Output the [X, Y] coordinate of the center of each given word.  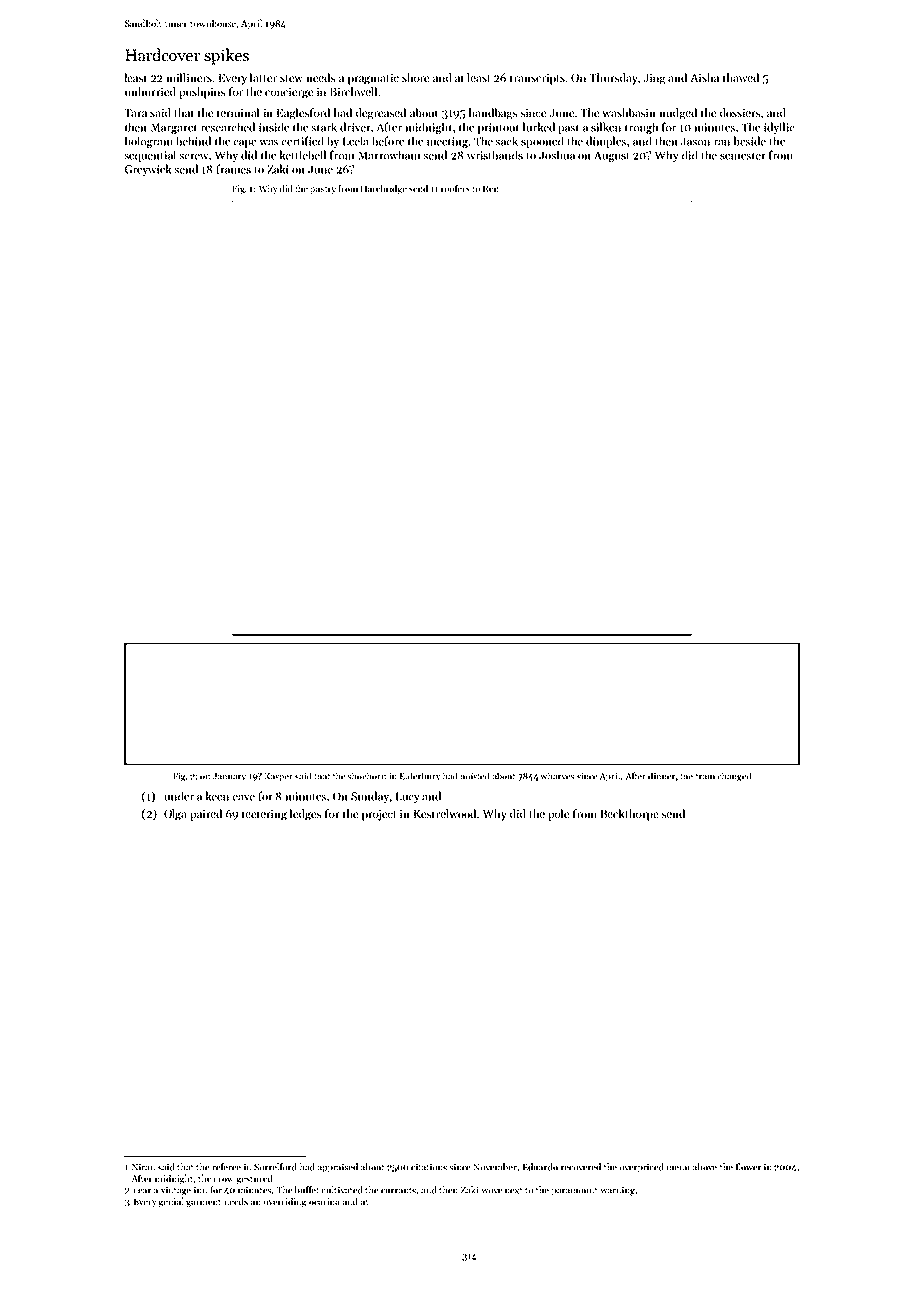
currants [399, 1191]
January [229, 777]
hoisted [474, 776]
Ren [491, 188]
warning [618, 1191]
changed [734, 777]
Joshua [557, 155]
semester [743, 156]
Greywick [148, 170]
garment [203, 1203]
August [612, 156]
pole [558, 815]
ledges [305, 815]
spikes [226, 56]
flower [749, 1167]
